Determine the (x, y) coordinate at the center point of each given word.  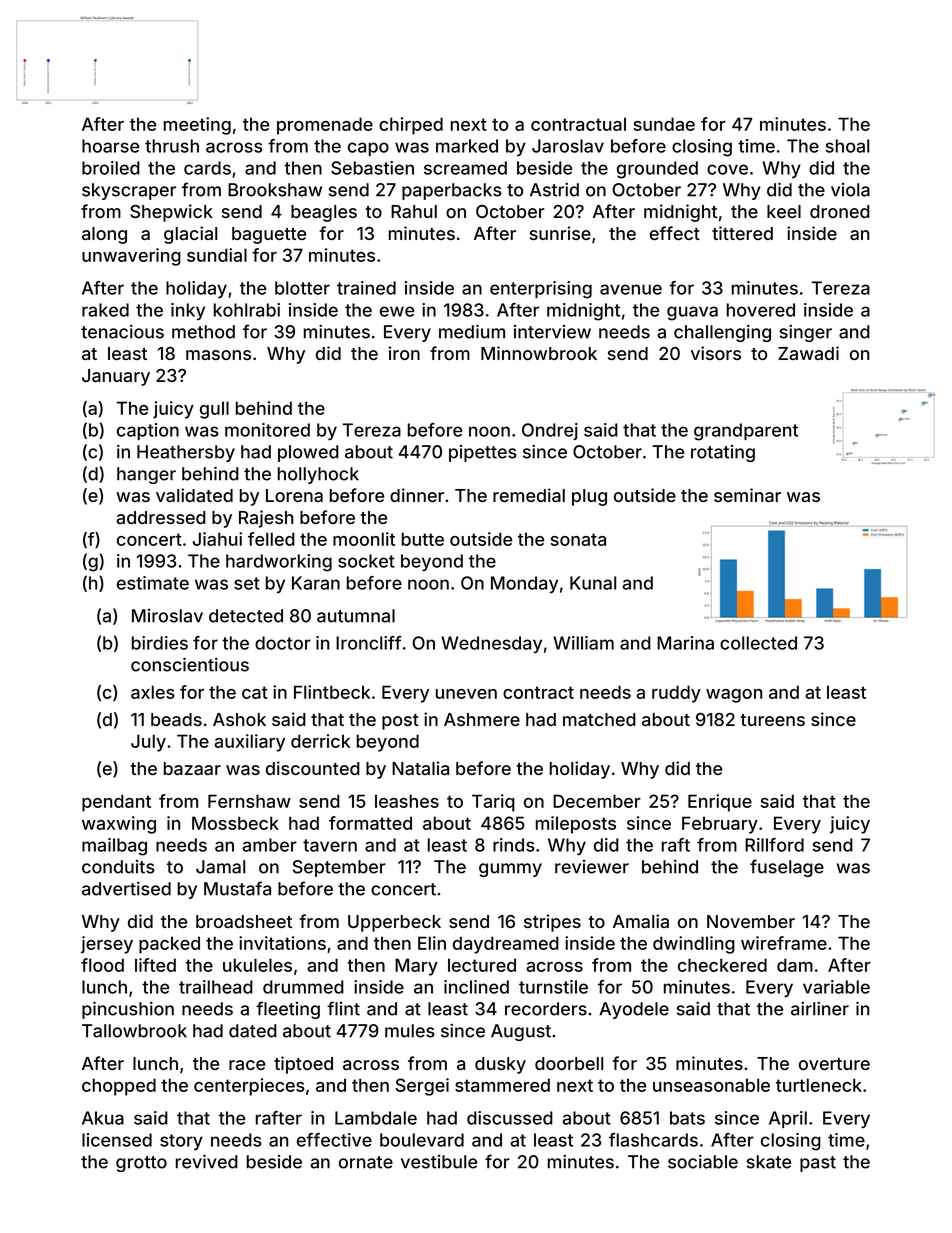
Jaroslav (568, 146)
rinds (514, 845)
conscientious (190, 664)
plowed (308, 453)
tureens (772, 720)
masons (218, 355)
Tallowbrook (134, 1031)
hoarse (110, 146)
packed (169, 945)
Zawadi (808, 353)
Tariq (493, 803)
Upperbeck (394, 923)
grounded (657, 170)
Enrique (720, 803)
